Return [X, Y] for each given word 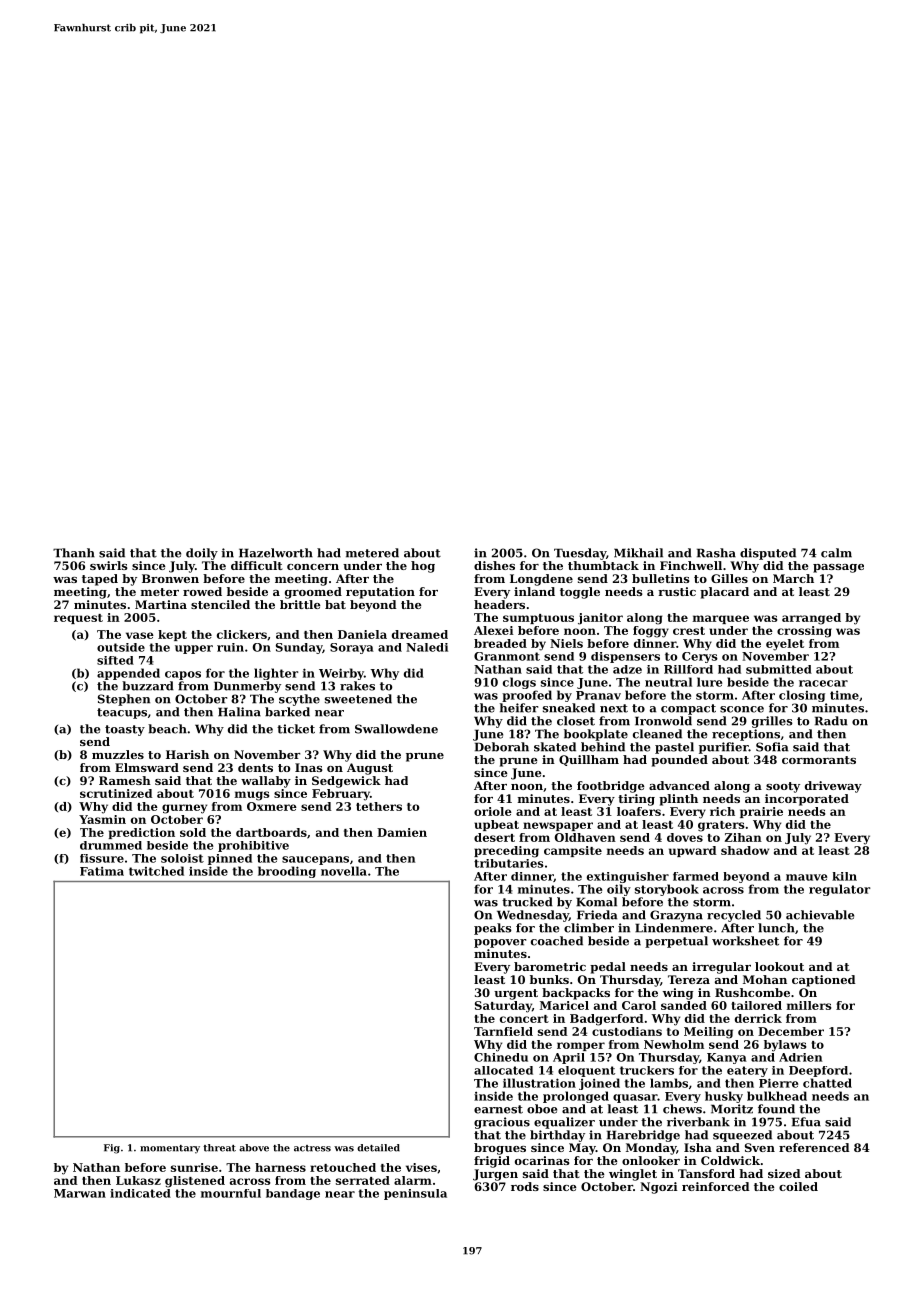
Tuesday [580, 554]
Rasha [716, 553]
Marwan [80, 1193]
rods [525, 1186]
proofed [527, 696]
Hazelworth [276, 553]
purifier [724, 748]
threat [219, 1148]
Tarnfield [503, 1031]
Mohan [765, 979]
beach [167, 729]
